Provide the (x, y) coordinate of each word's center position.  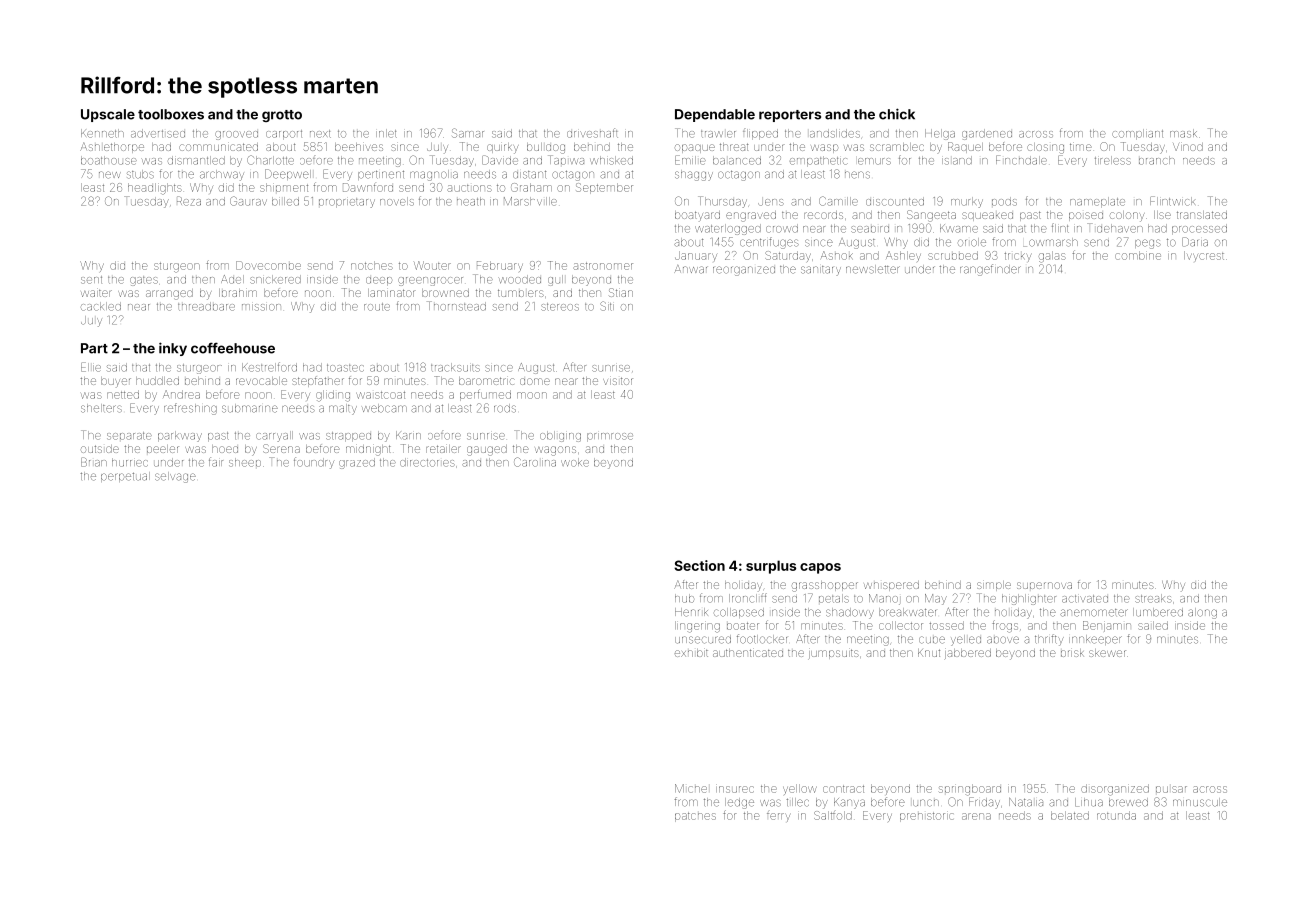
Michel (691, 788)
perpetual (125, 477)
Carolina (535, 462)
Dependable (715, 115)
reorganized (744, 271)
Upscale (108, 115)
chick (897, 114)
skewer (1107, 653)
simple (994, 586)
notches (372, 265)
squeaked (987, 216)
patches (695, 817)
